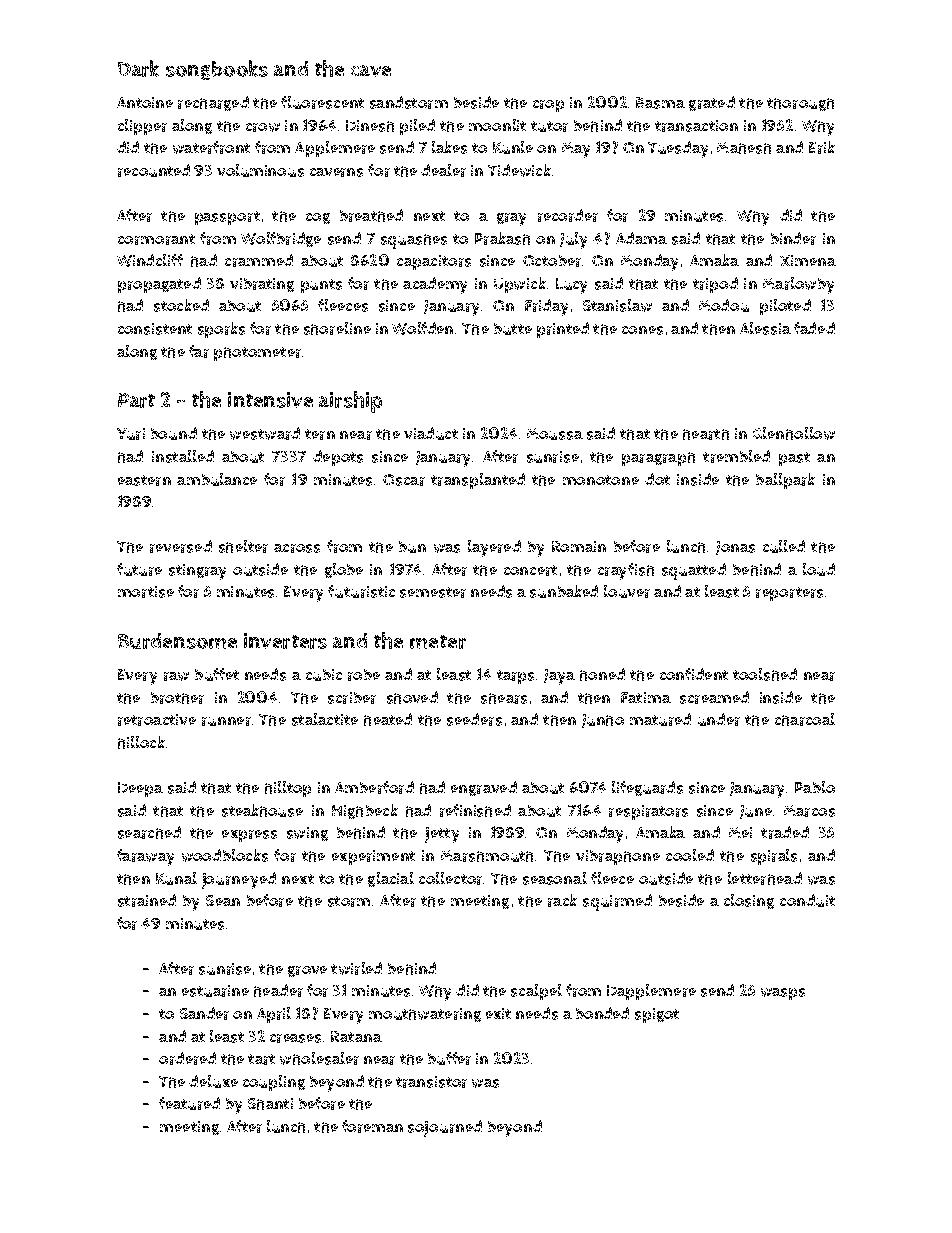  Describe the element at coordinates (372, 1126) in the screenshot. I see `foreman` at that location.
